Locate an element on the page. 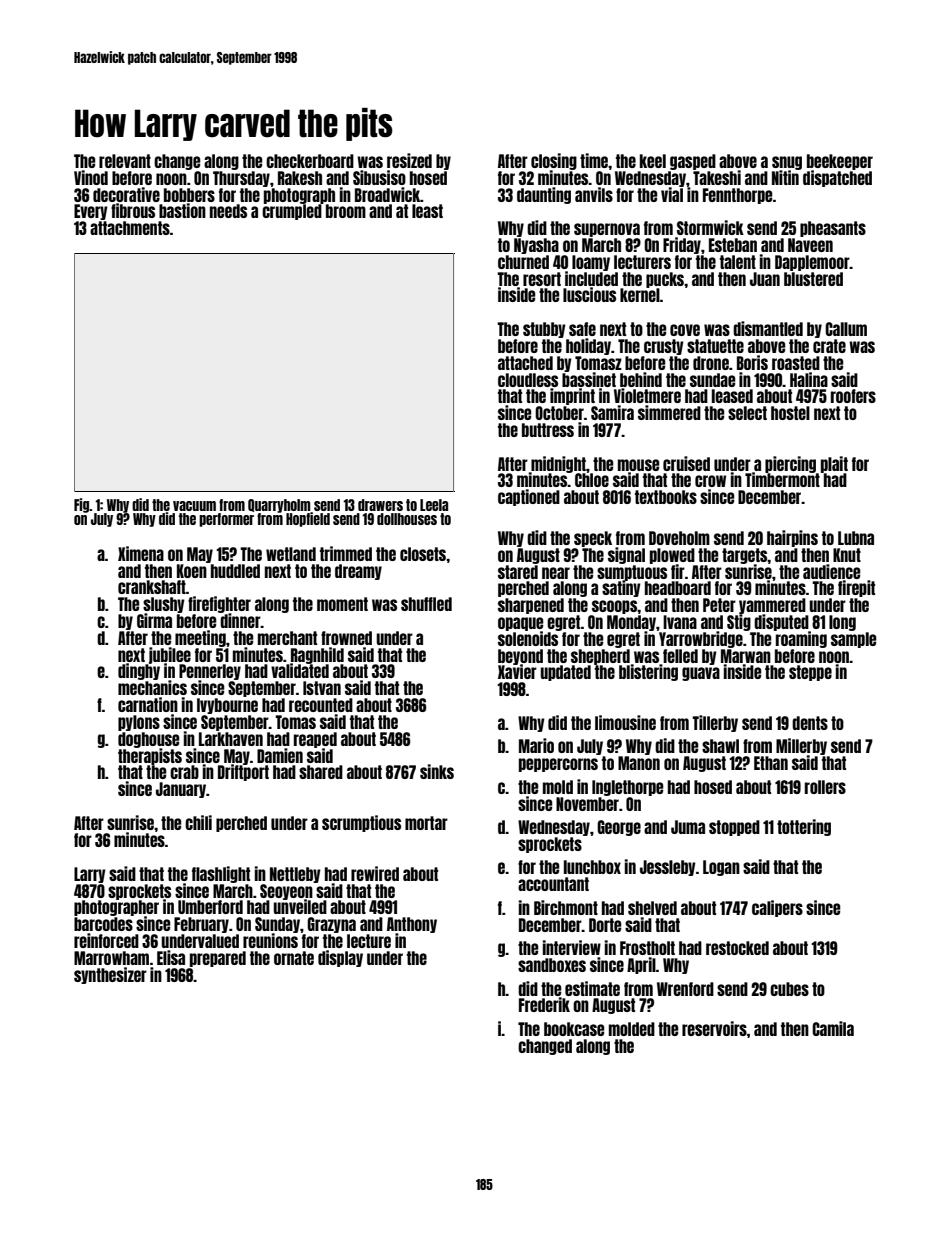  Girma is located at coordinates (154, 620).
